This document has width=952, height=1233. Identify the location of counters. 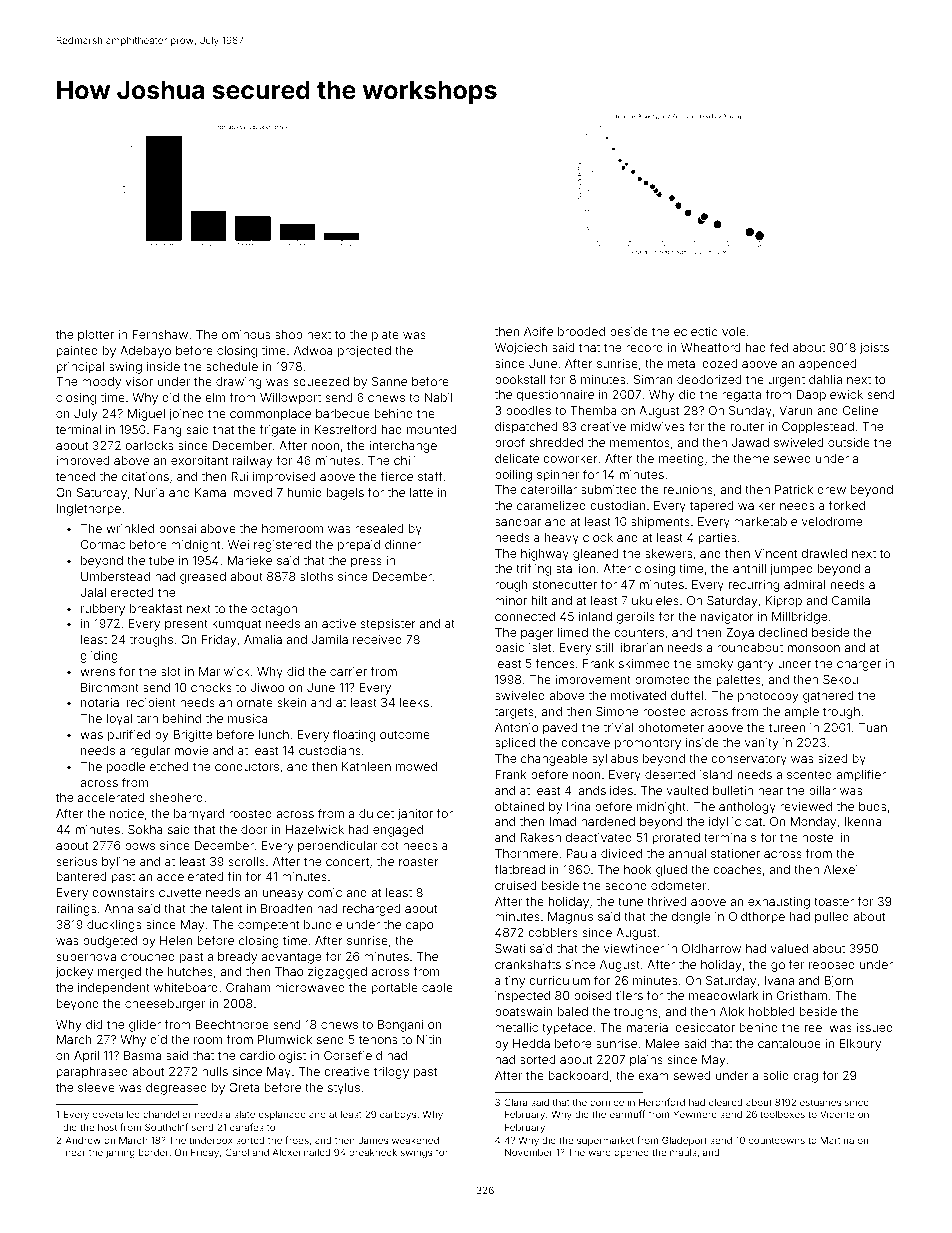
(639, 632).
